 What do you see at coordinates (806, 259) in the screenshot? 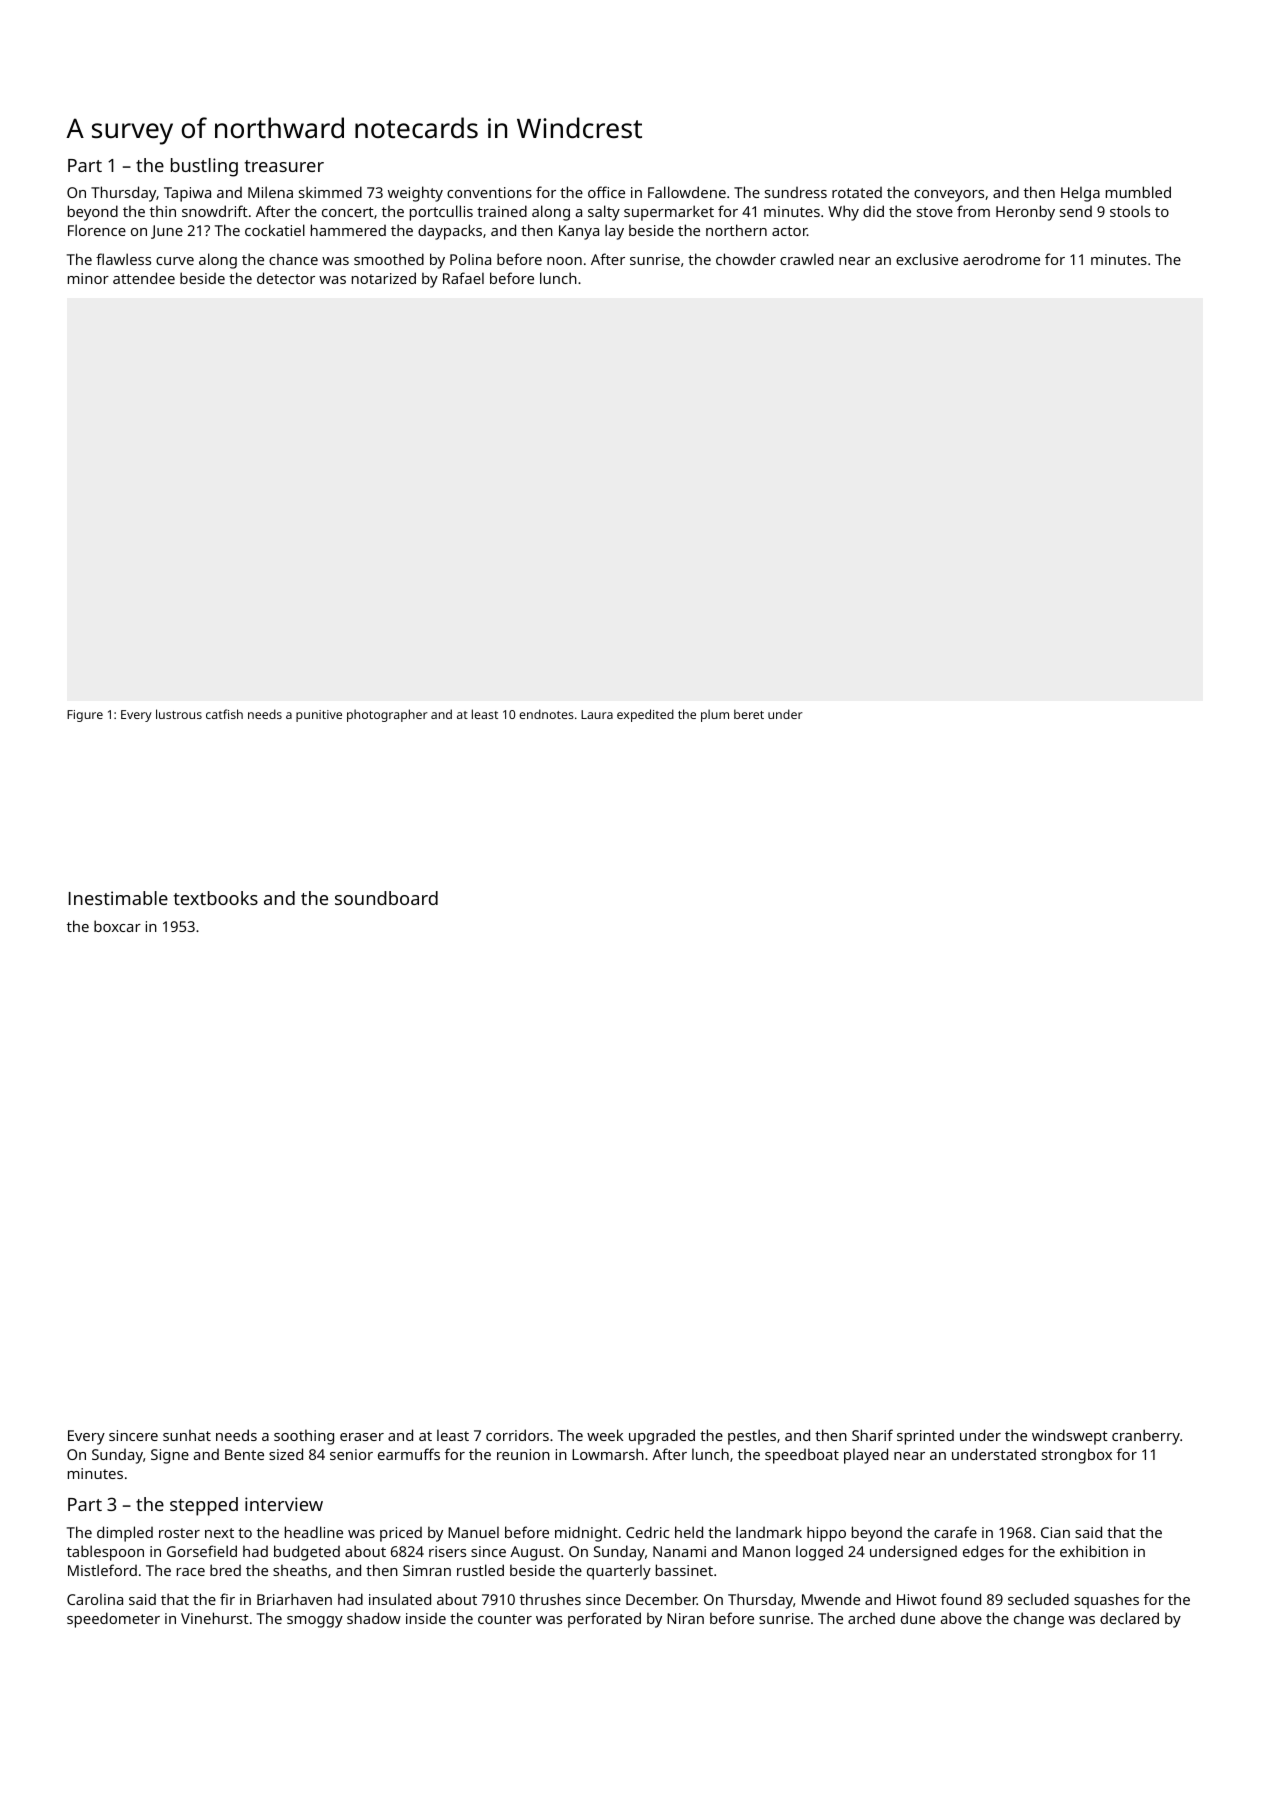
I see `crawled` at bounding box center [806, 259].
